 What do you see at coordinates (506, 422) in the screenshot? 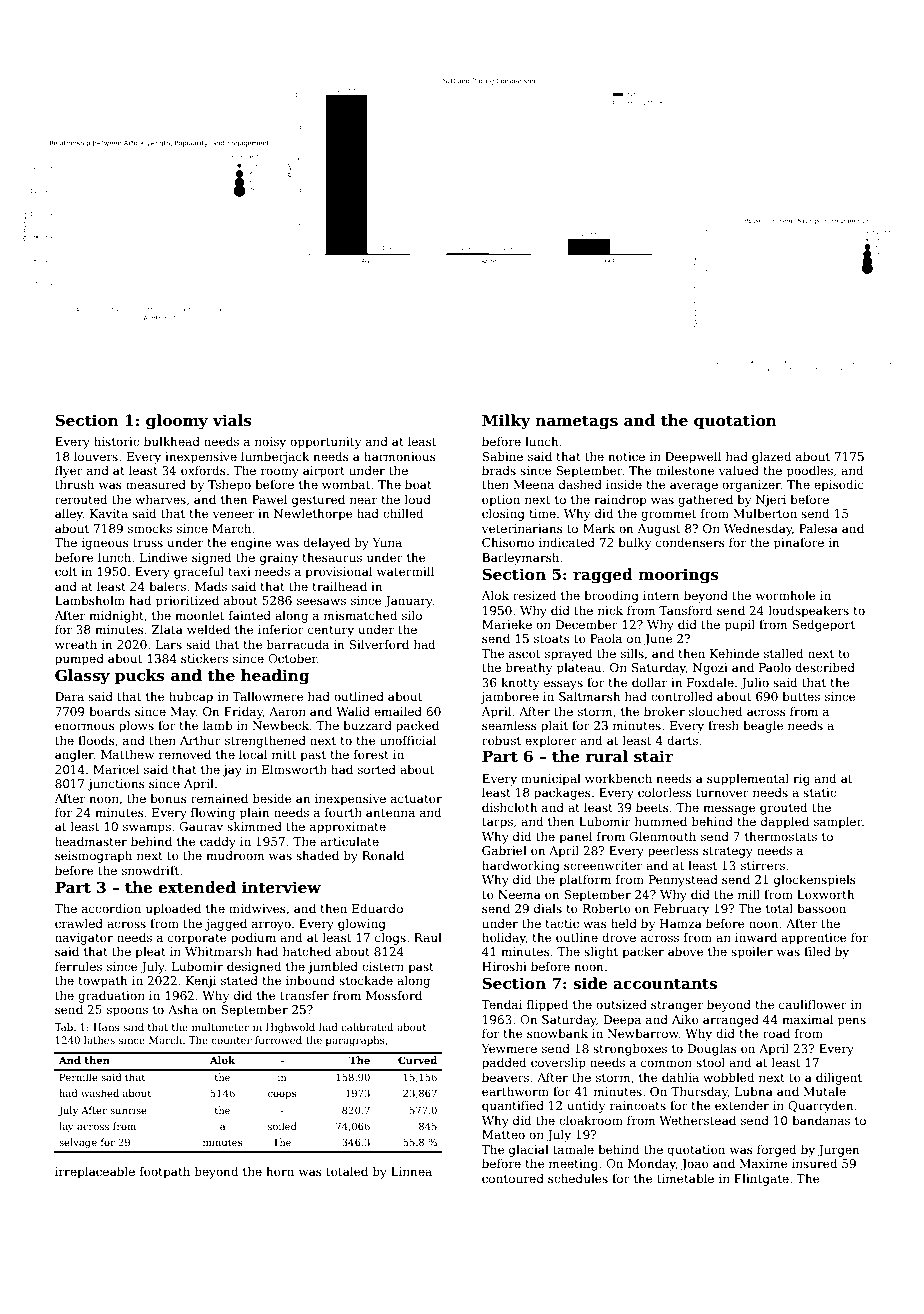
I see `Milky` at bounding box center [506, 422].
